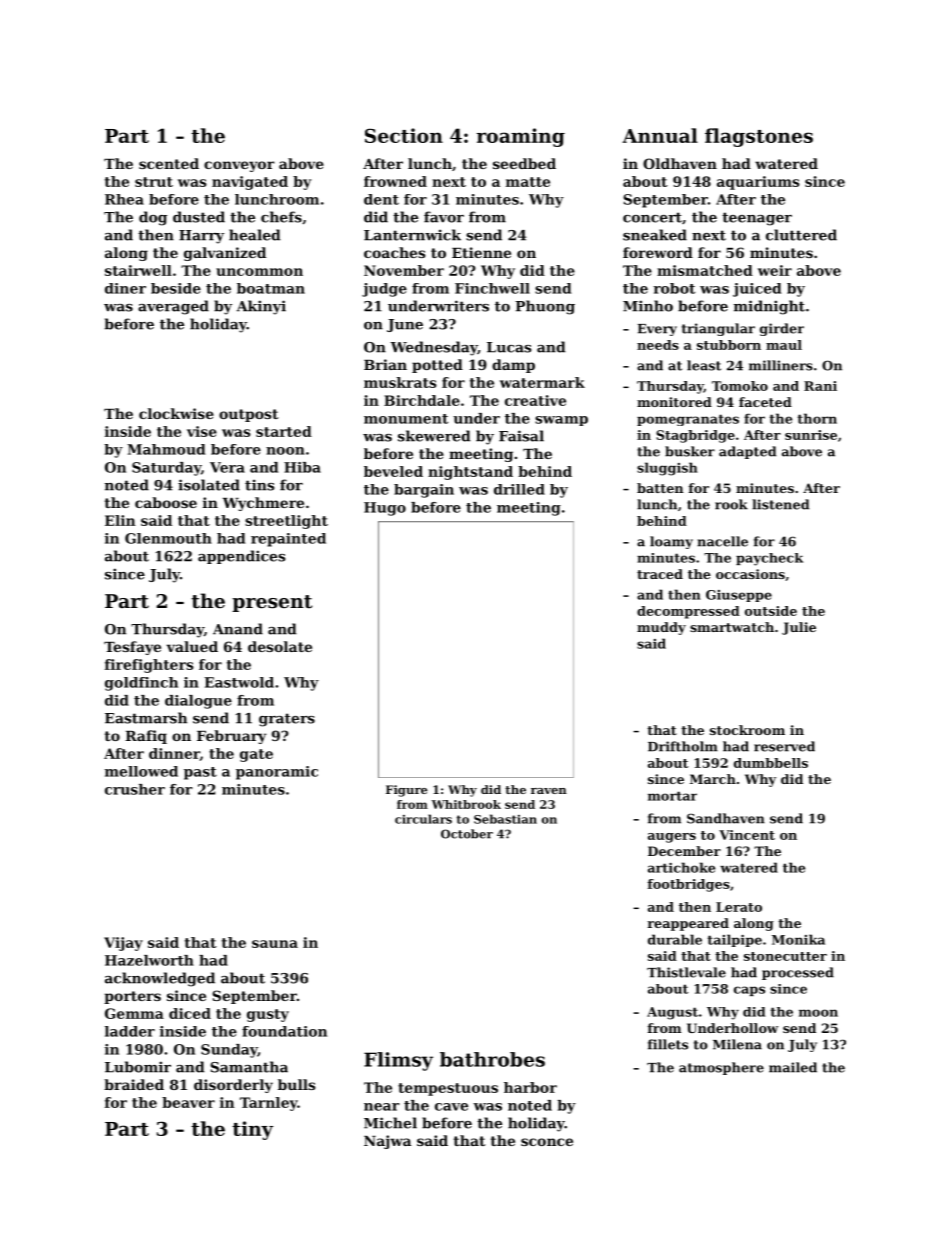  Describe the element at coordinates (188, 1102) in the screenshot. I see `beaver` at that location.
